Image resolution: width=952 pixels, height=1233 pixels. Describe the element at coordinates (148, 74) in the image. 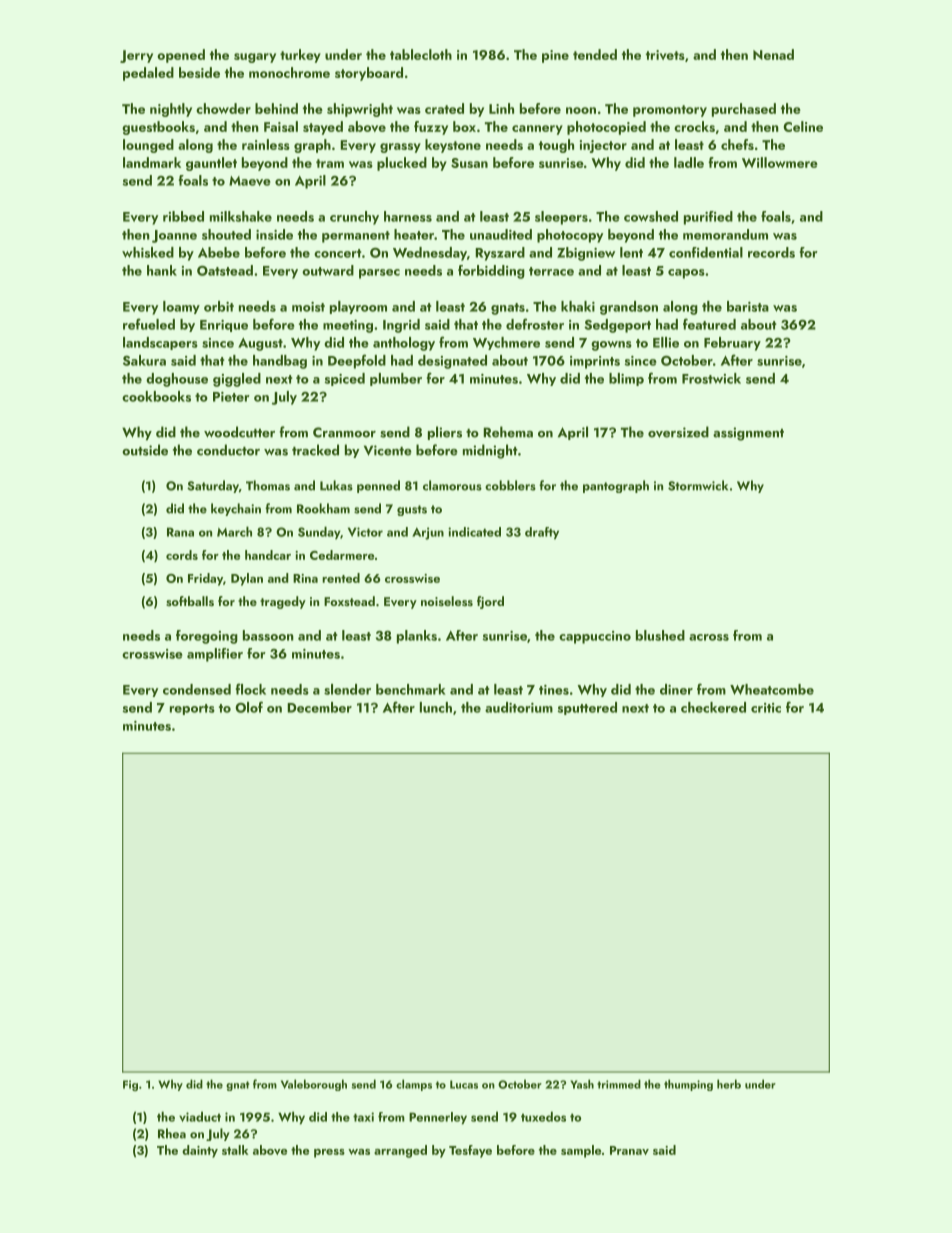

I see `pedaled` at that location.
